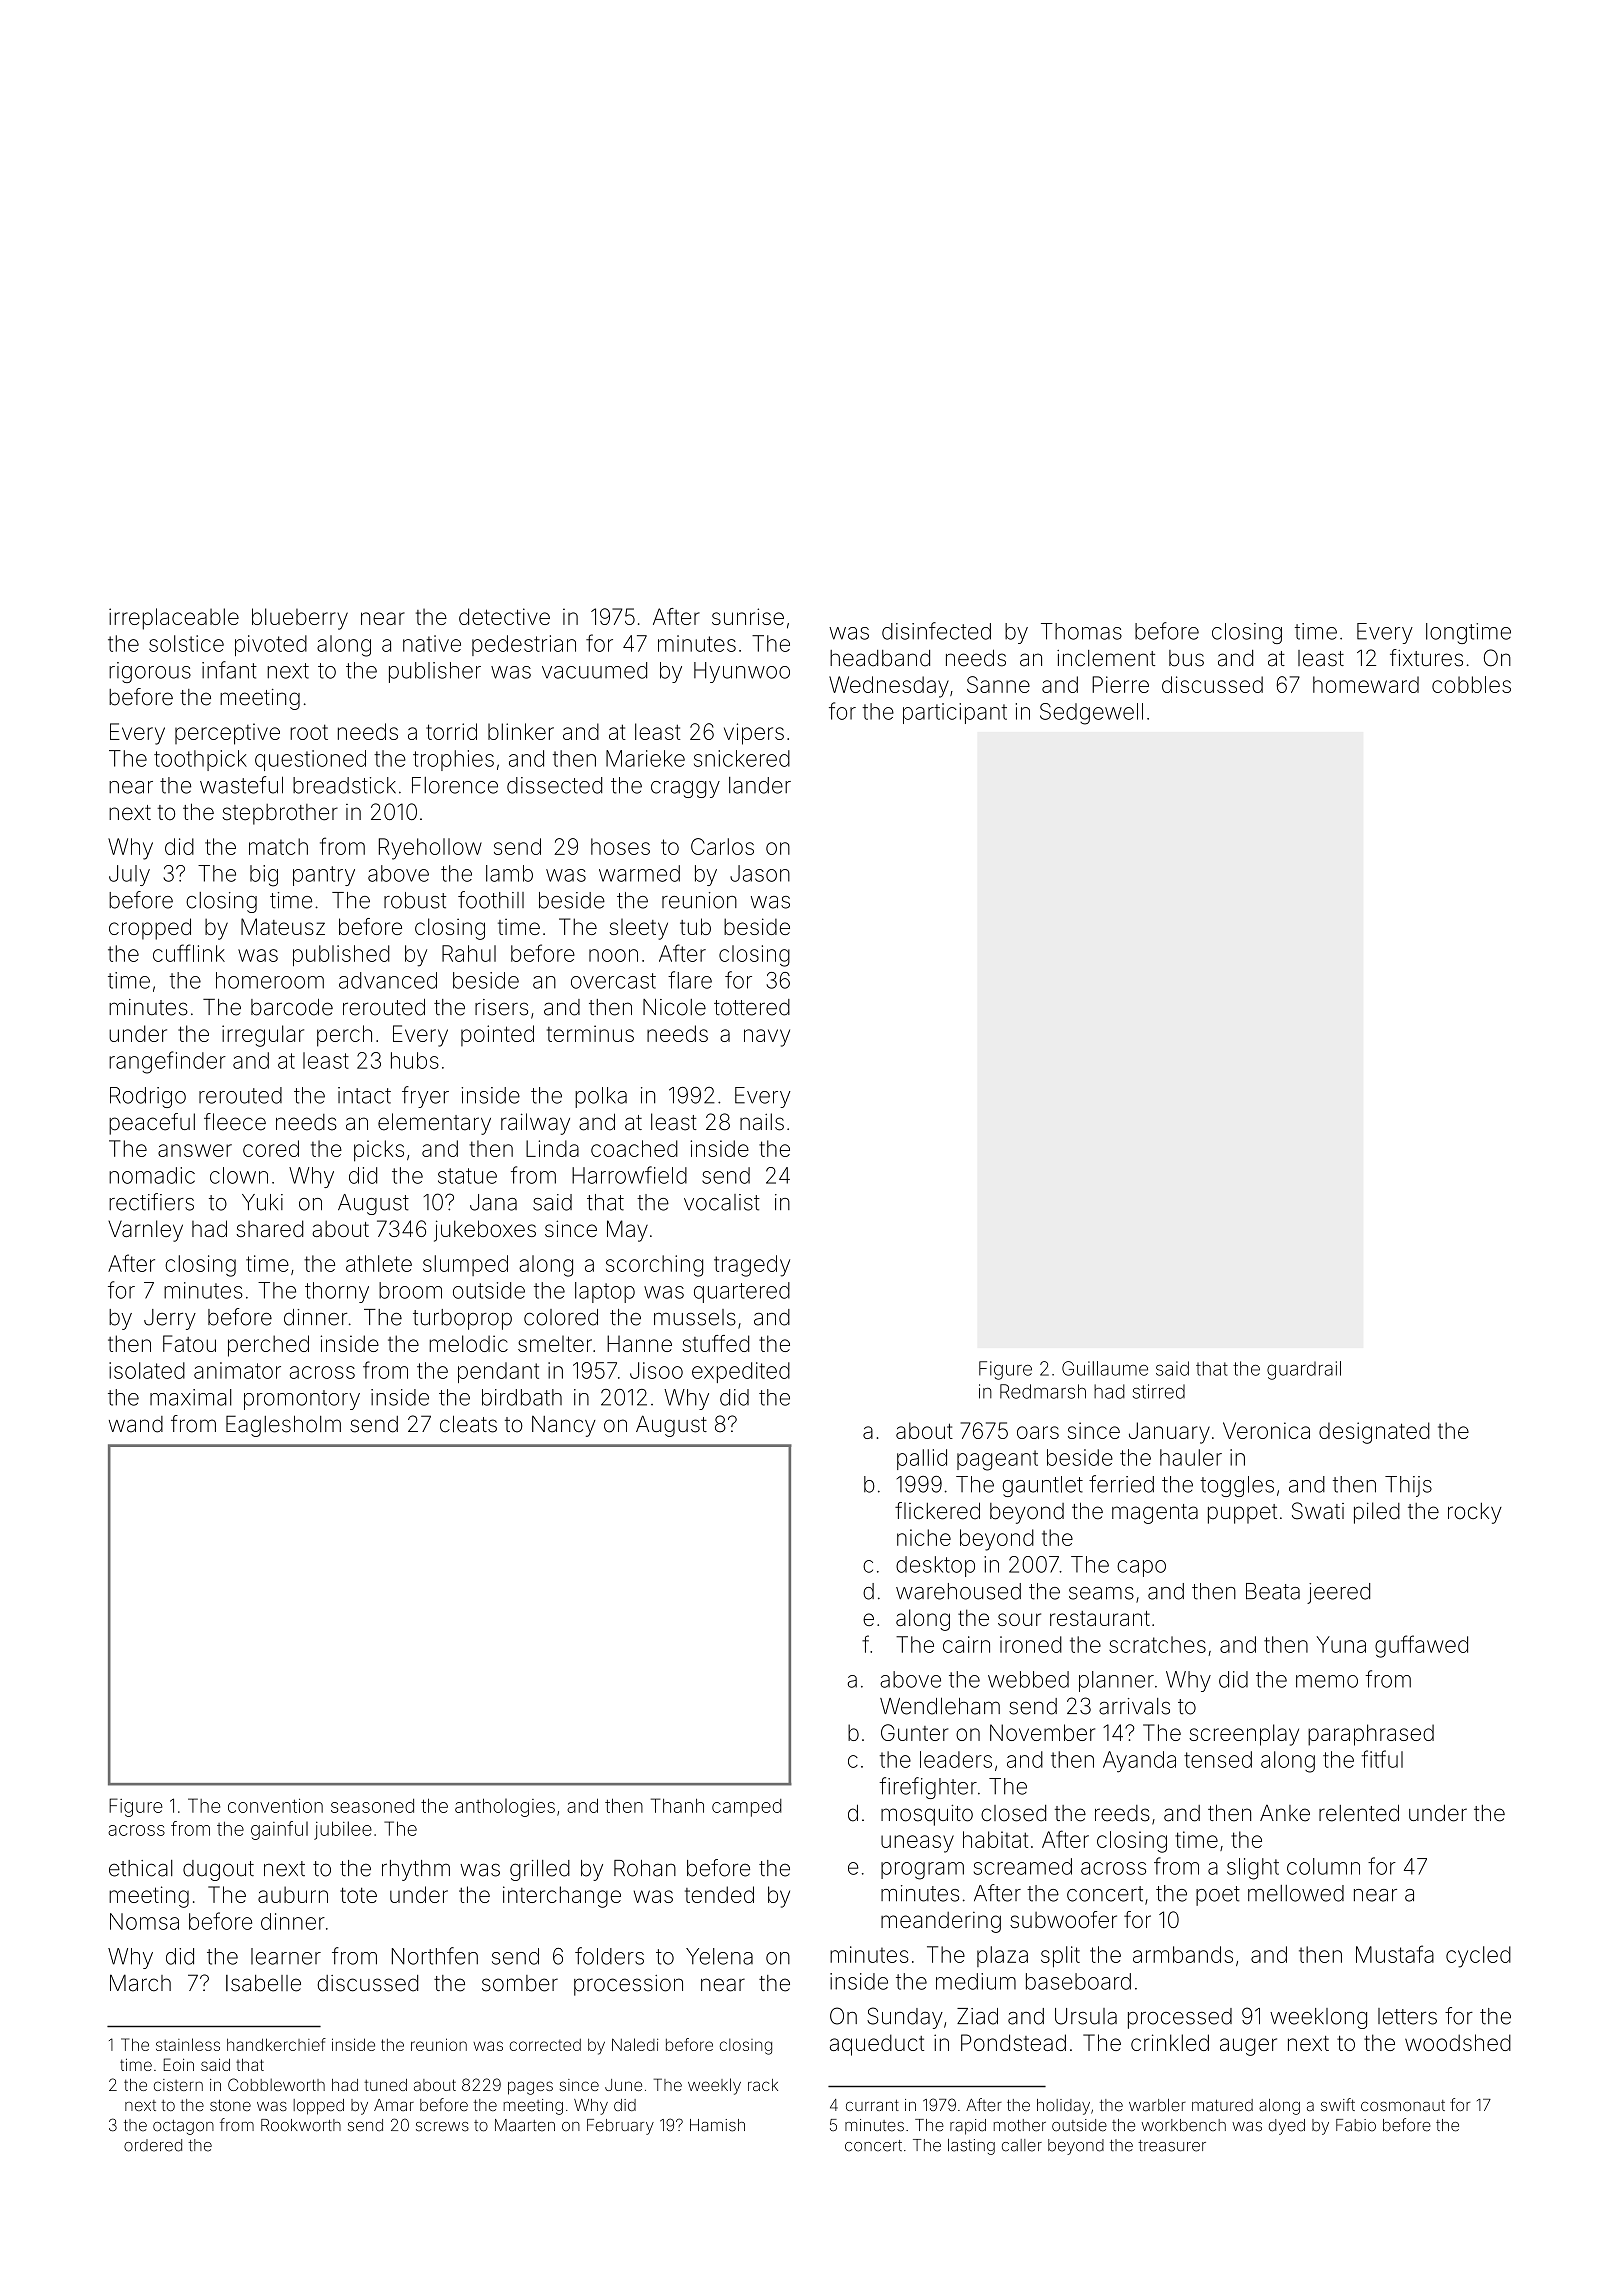 The image size is (1620, 2292). Describe the element at coordinates (760, 785) in the screenshot. I see `lander` at that location.
